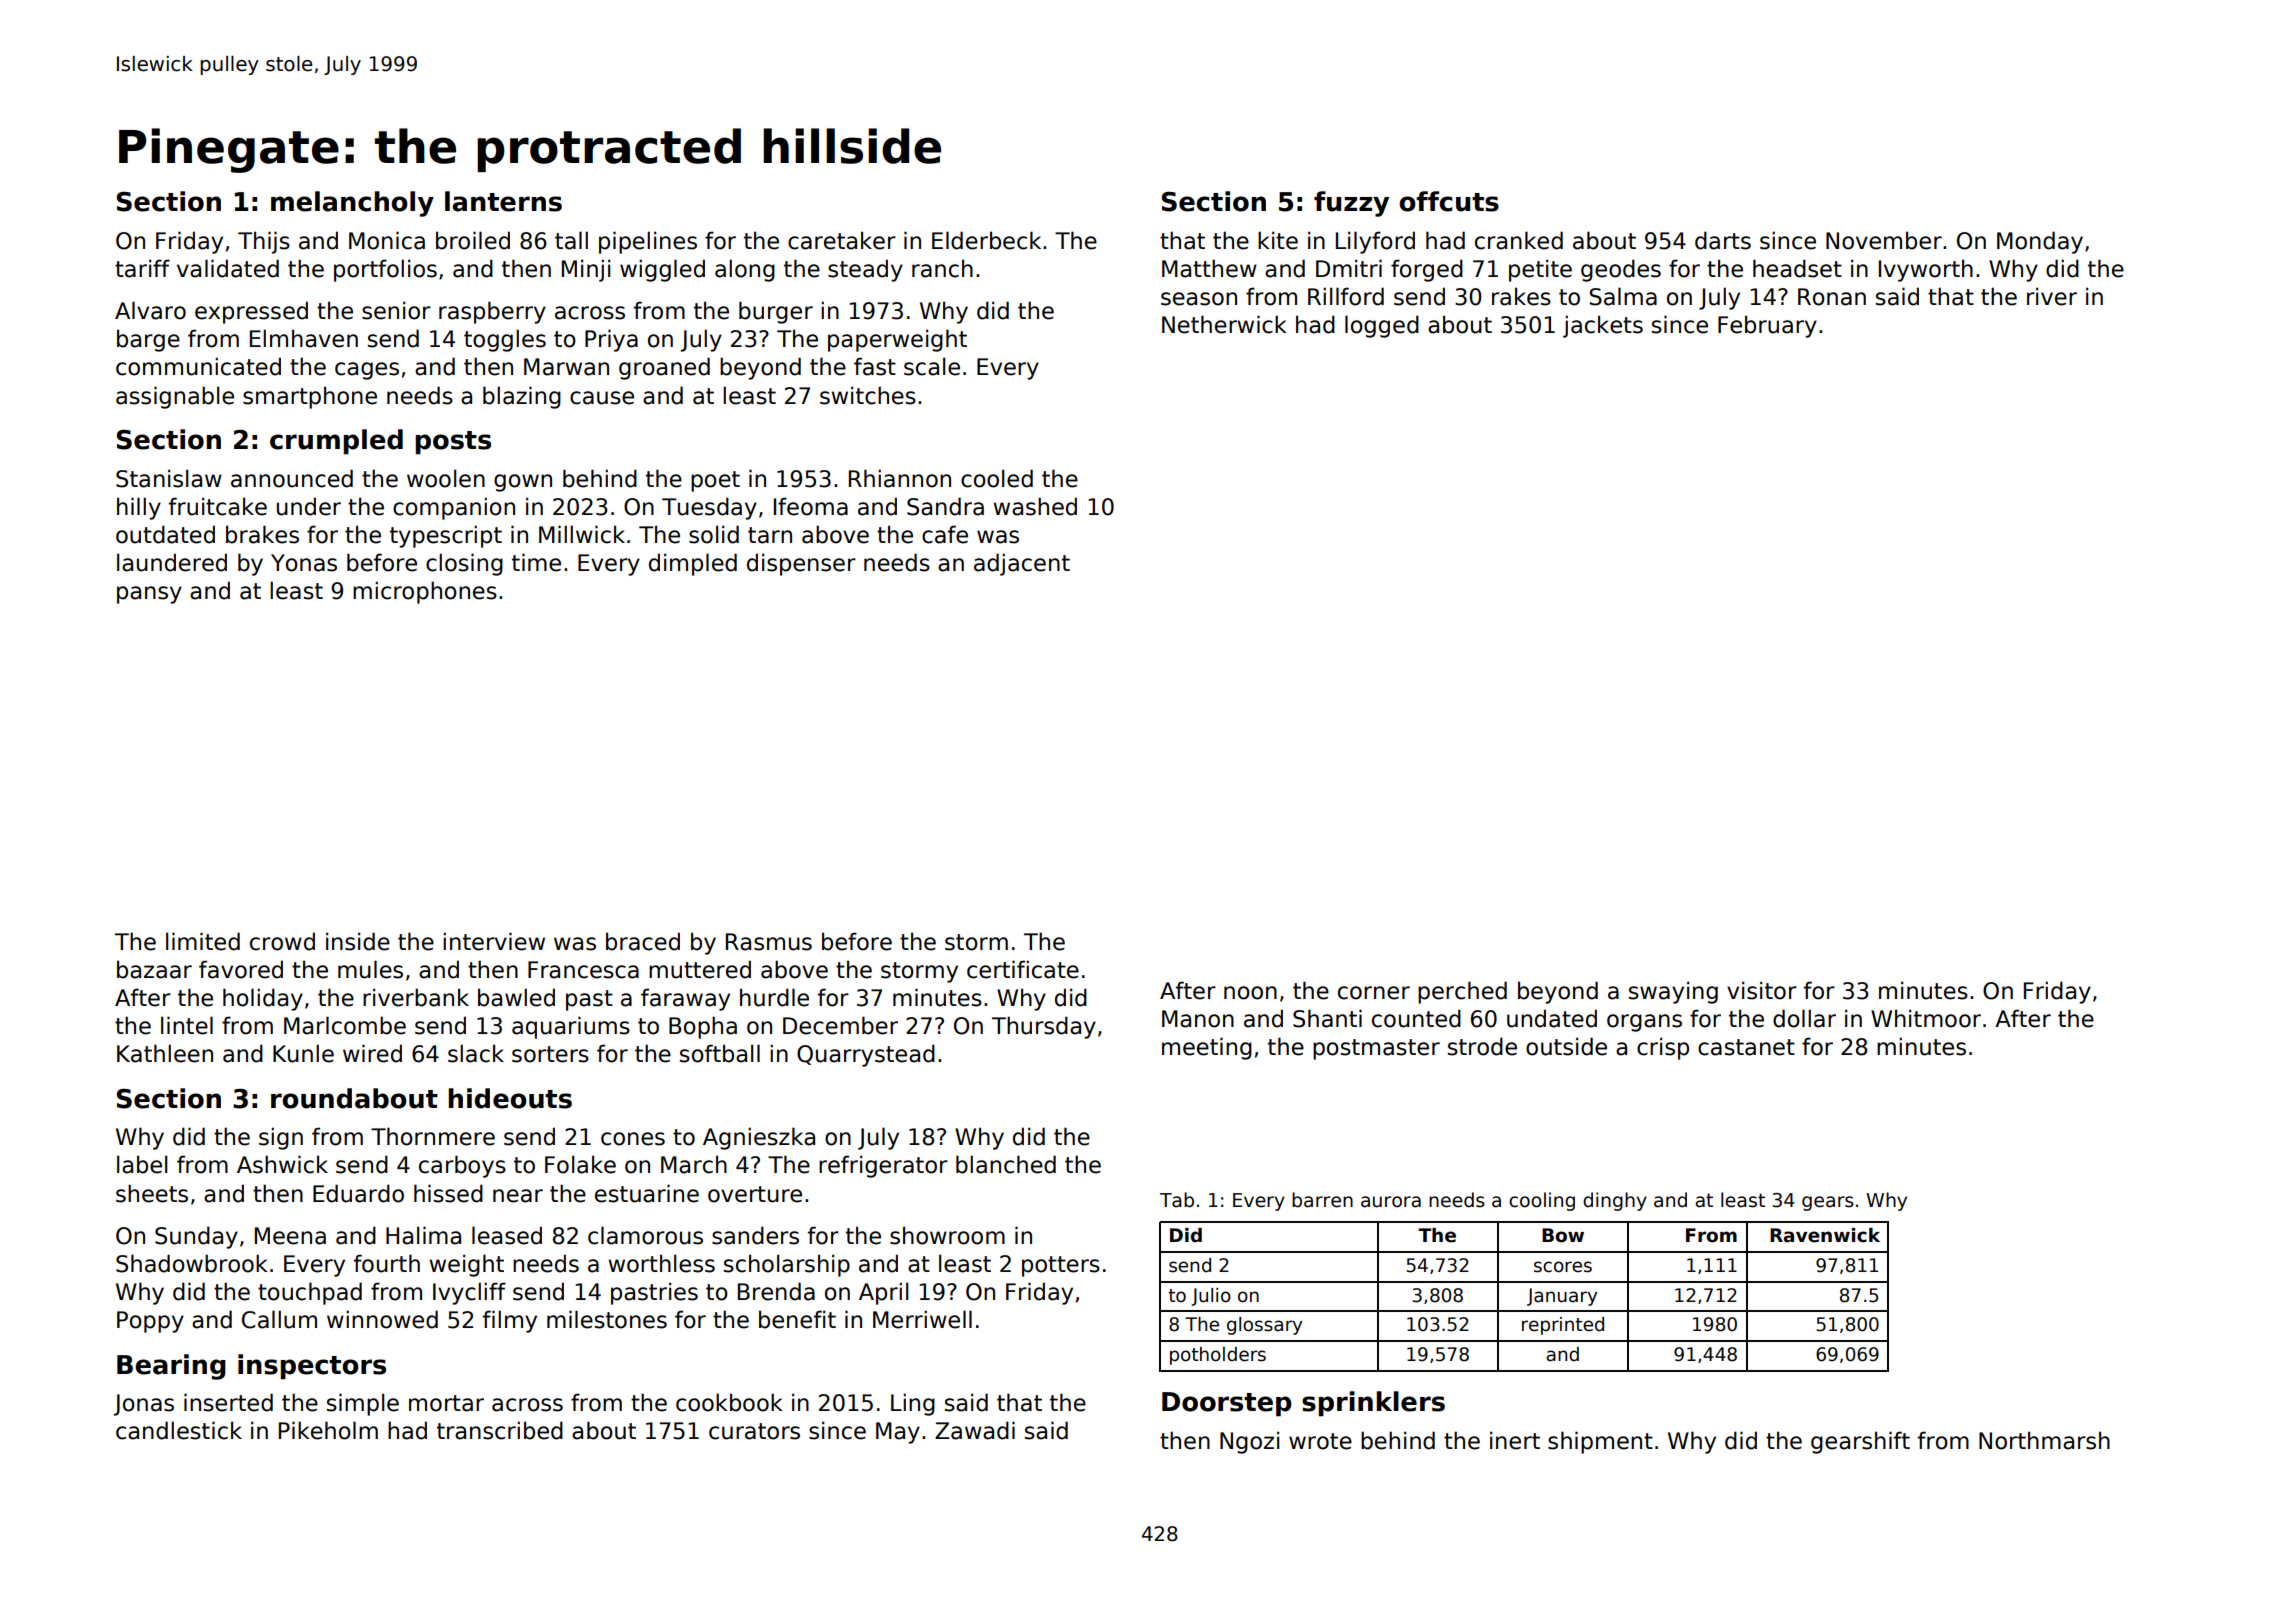 The width and height of the image is (2282, 1614). Describe the element at coordinates (1603, 326) in the image. I see `jackets` at that location.
